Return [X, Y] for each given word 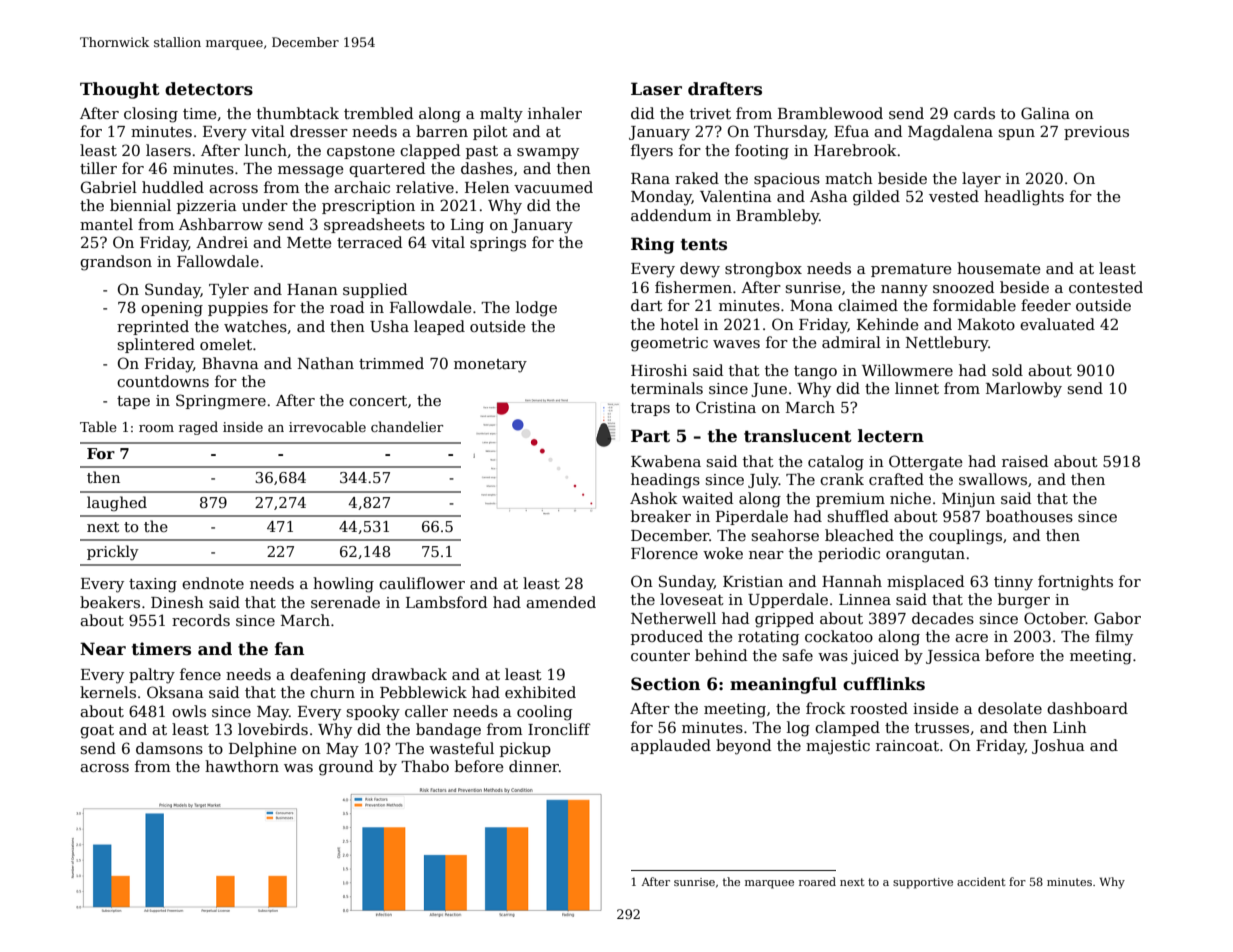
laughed [117, 503]
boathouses [1029, 516]
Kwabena [666, 461]
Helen [487, 187]
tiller [98, 168]
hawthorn [242, 766]
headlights [1024, 198]
